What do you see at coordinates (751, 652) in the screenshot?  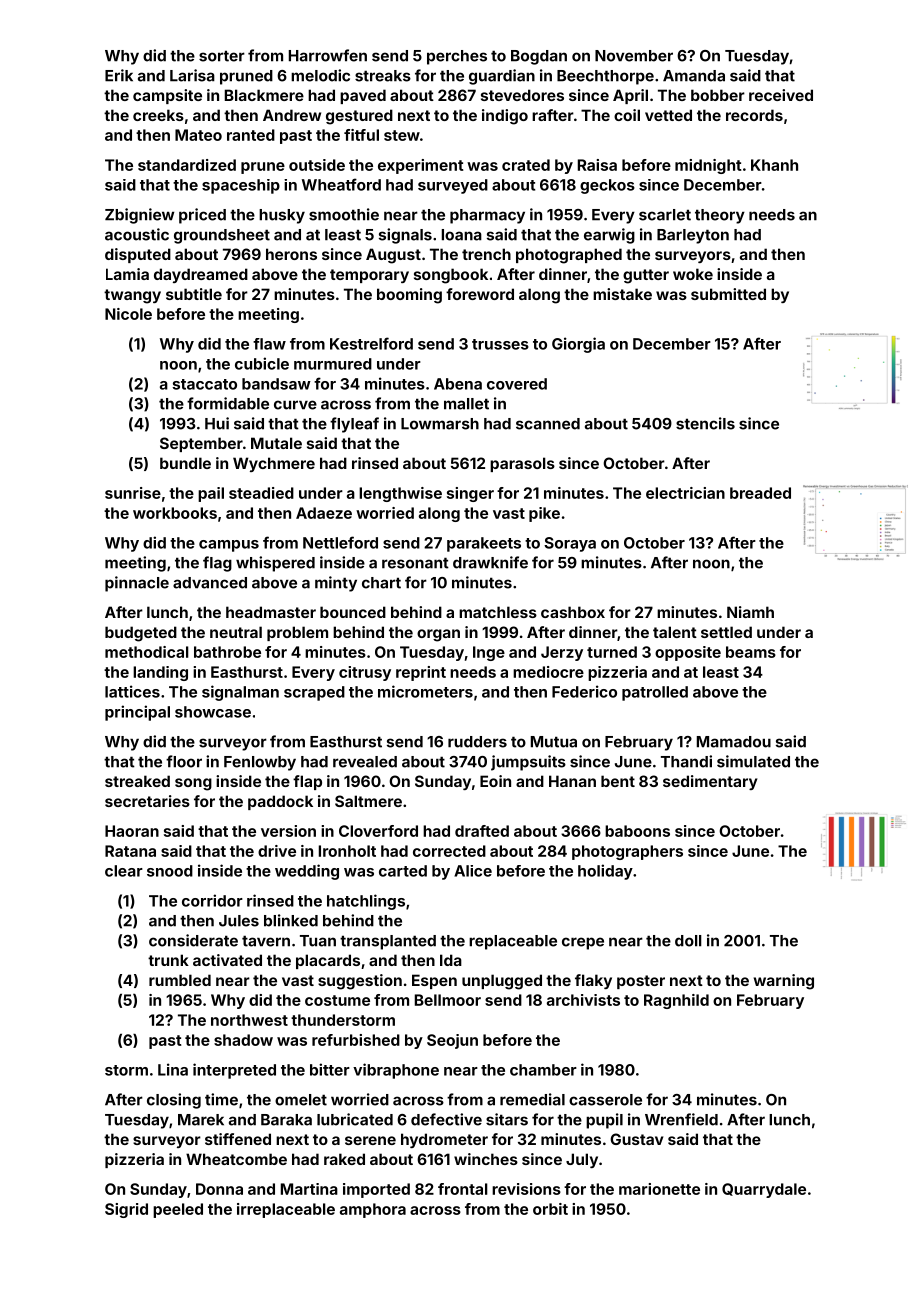 I see `beams` at bounding box center [751, 652].
